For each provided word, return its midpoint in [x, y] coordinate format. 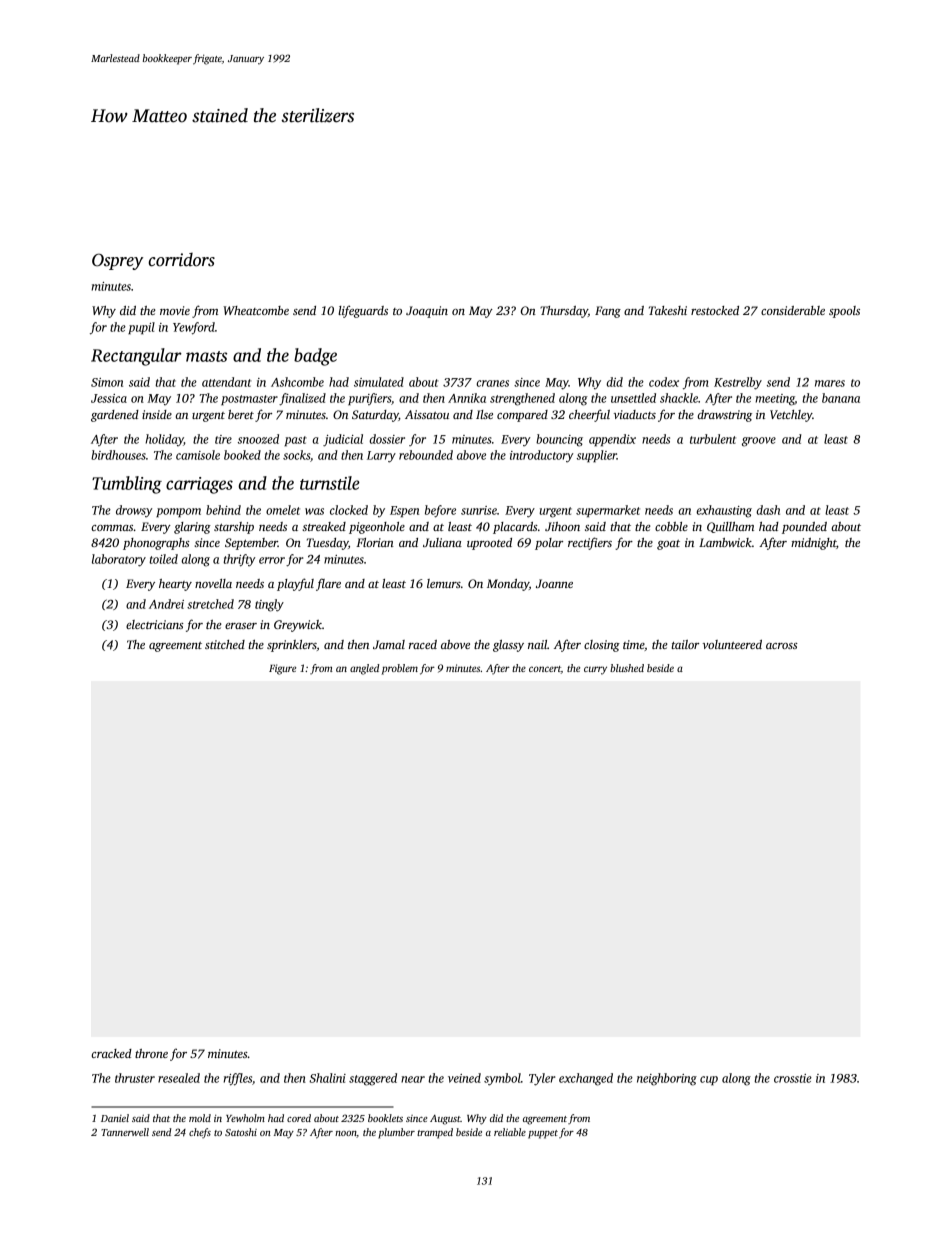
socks [296, 455]
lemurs [444, 583]
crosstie [793, 1078]
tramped [435, 1133]
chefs [200, 1133]
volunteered [732, 644]
